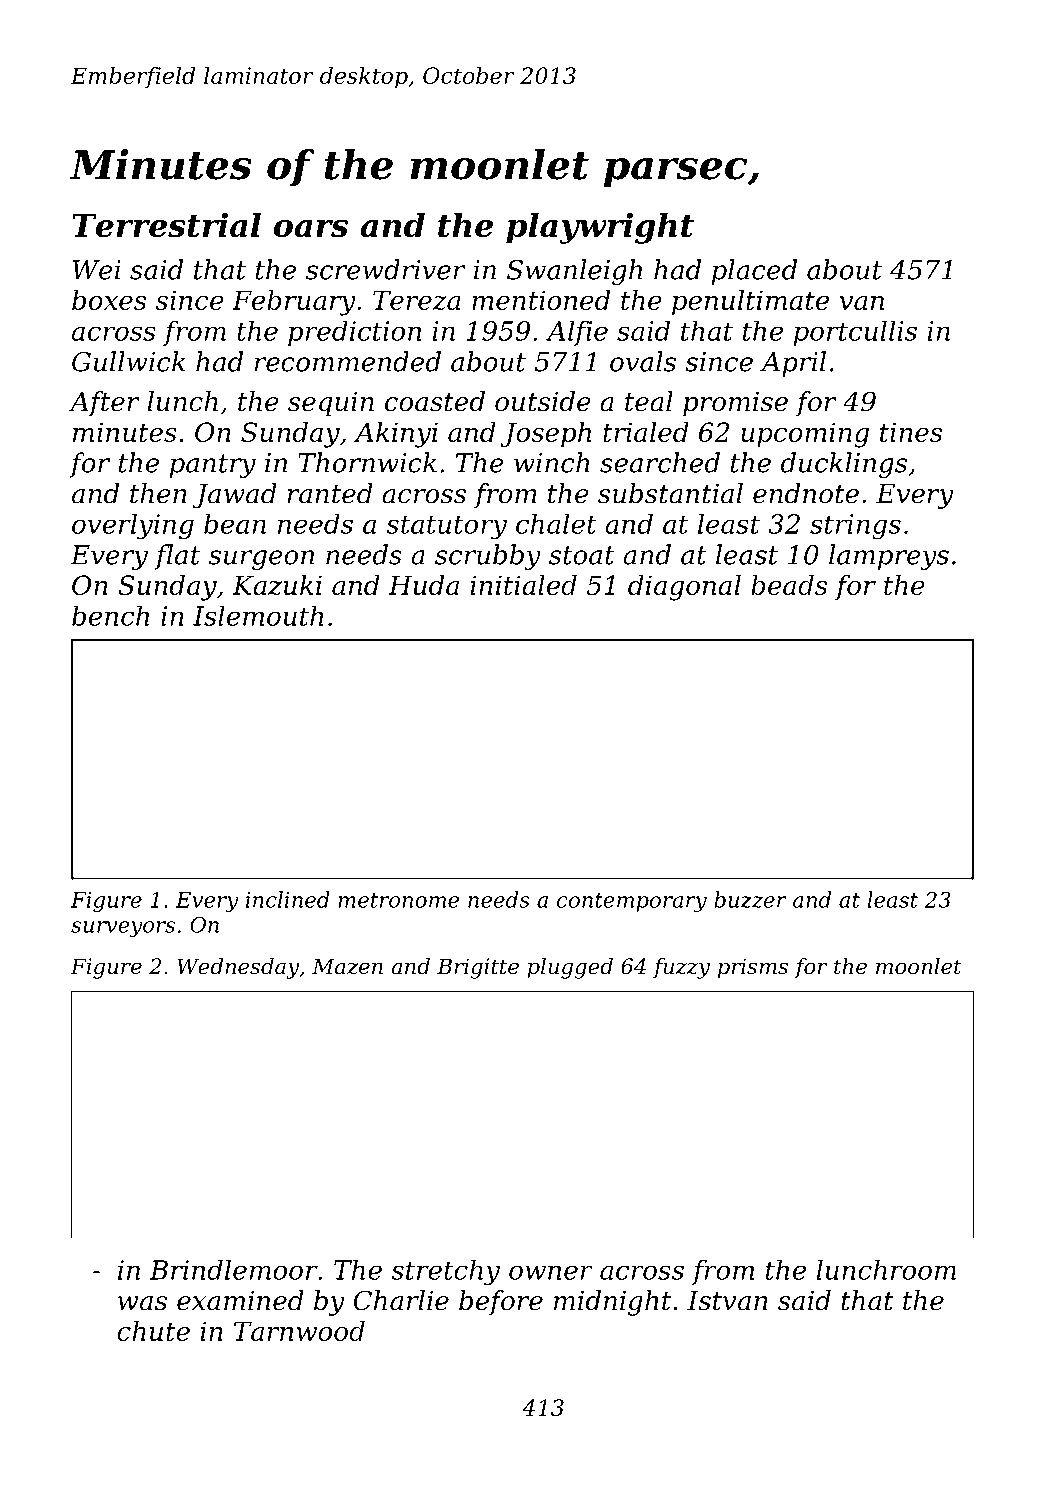  What do you see at coordinates (750, 899) in the page?
I see `buzzer` at bounding box center [750, 899].
